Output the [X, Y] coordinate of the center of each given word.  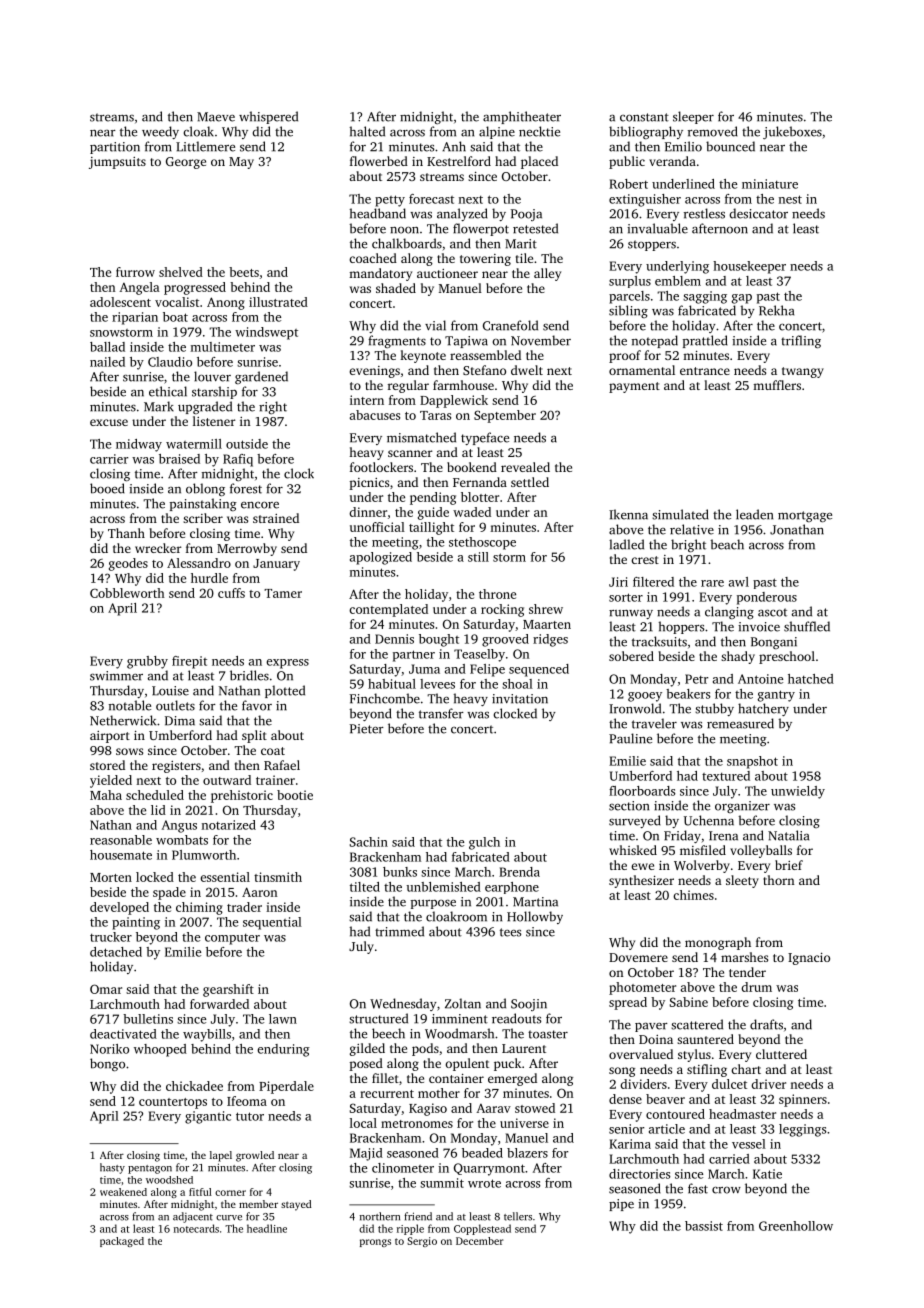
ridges [550, 640]
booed [107, 488]
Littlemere [205, 146]
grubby [147, 662]
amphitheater [522, 117]
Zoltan [463, 1003]
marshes [744, 957]
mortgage [805, 517]
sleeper [693, 117]
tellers [518, 1216]
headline [267, 1228]
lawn [283, 1019]
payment [634, 387]
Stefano [484, 370]
